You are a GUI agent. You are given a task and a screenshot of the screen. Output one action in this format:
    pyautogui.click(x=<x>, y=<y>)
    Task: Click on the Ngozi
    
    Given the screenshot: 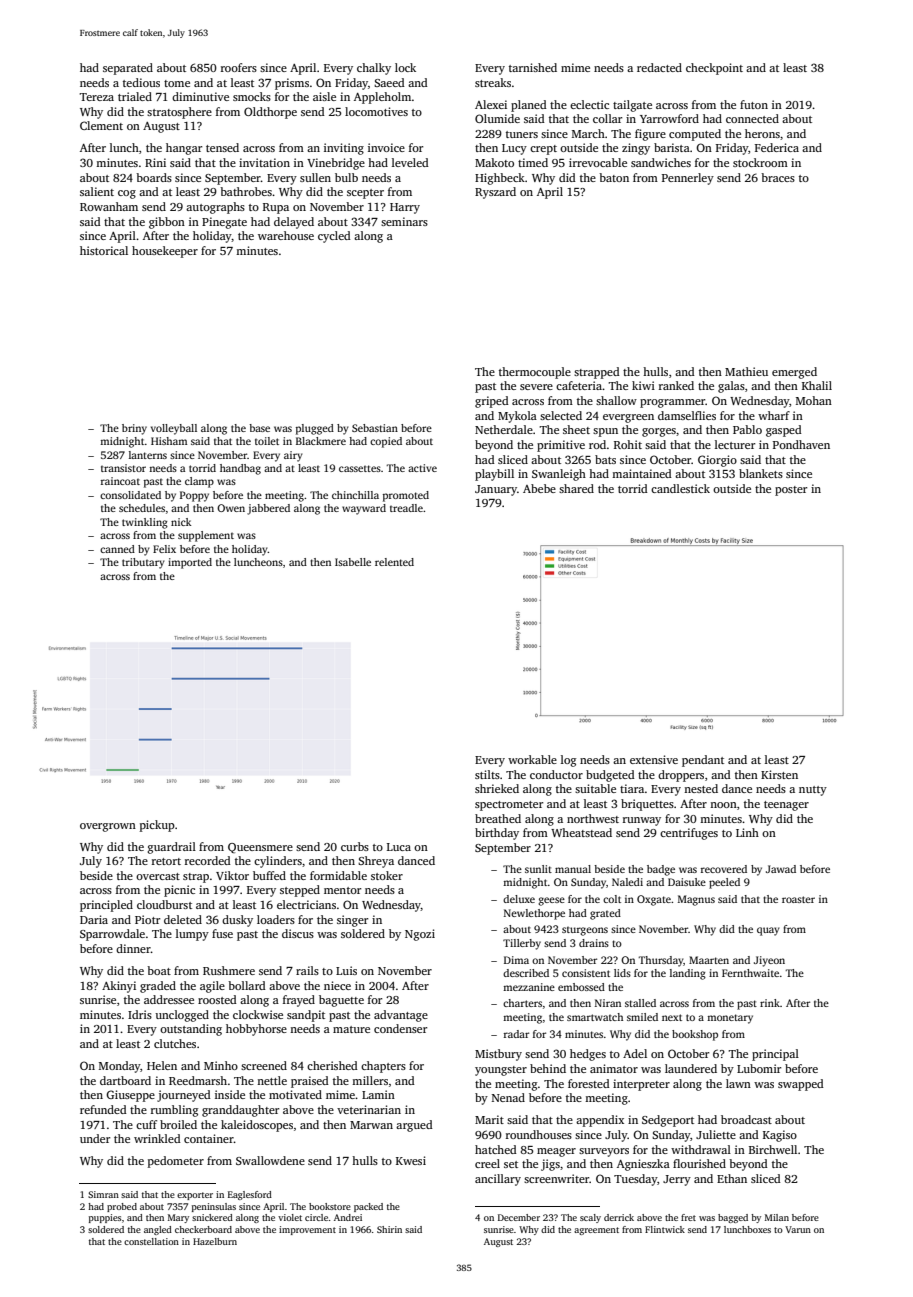 What is the action you would take?
    pyautogui.click(x=420, y=935)
